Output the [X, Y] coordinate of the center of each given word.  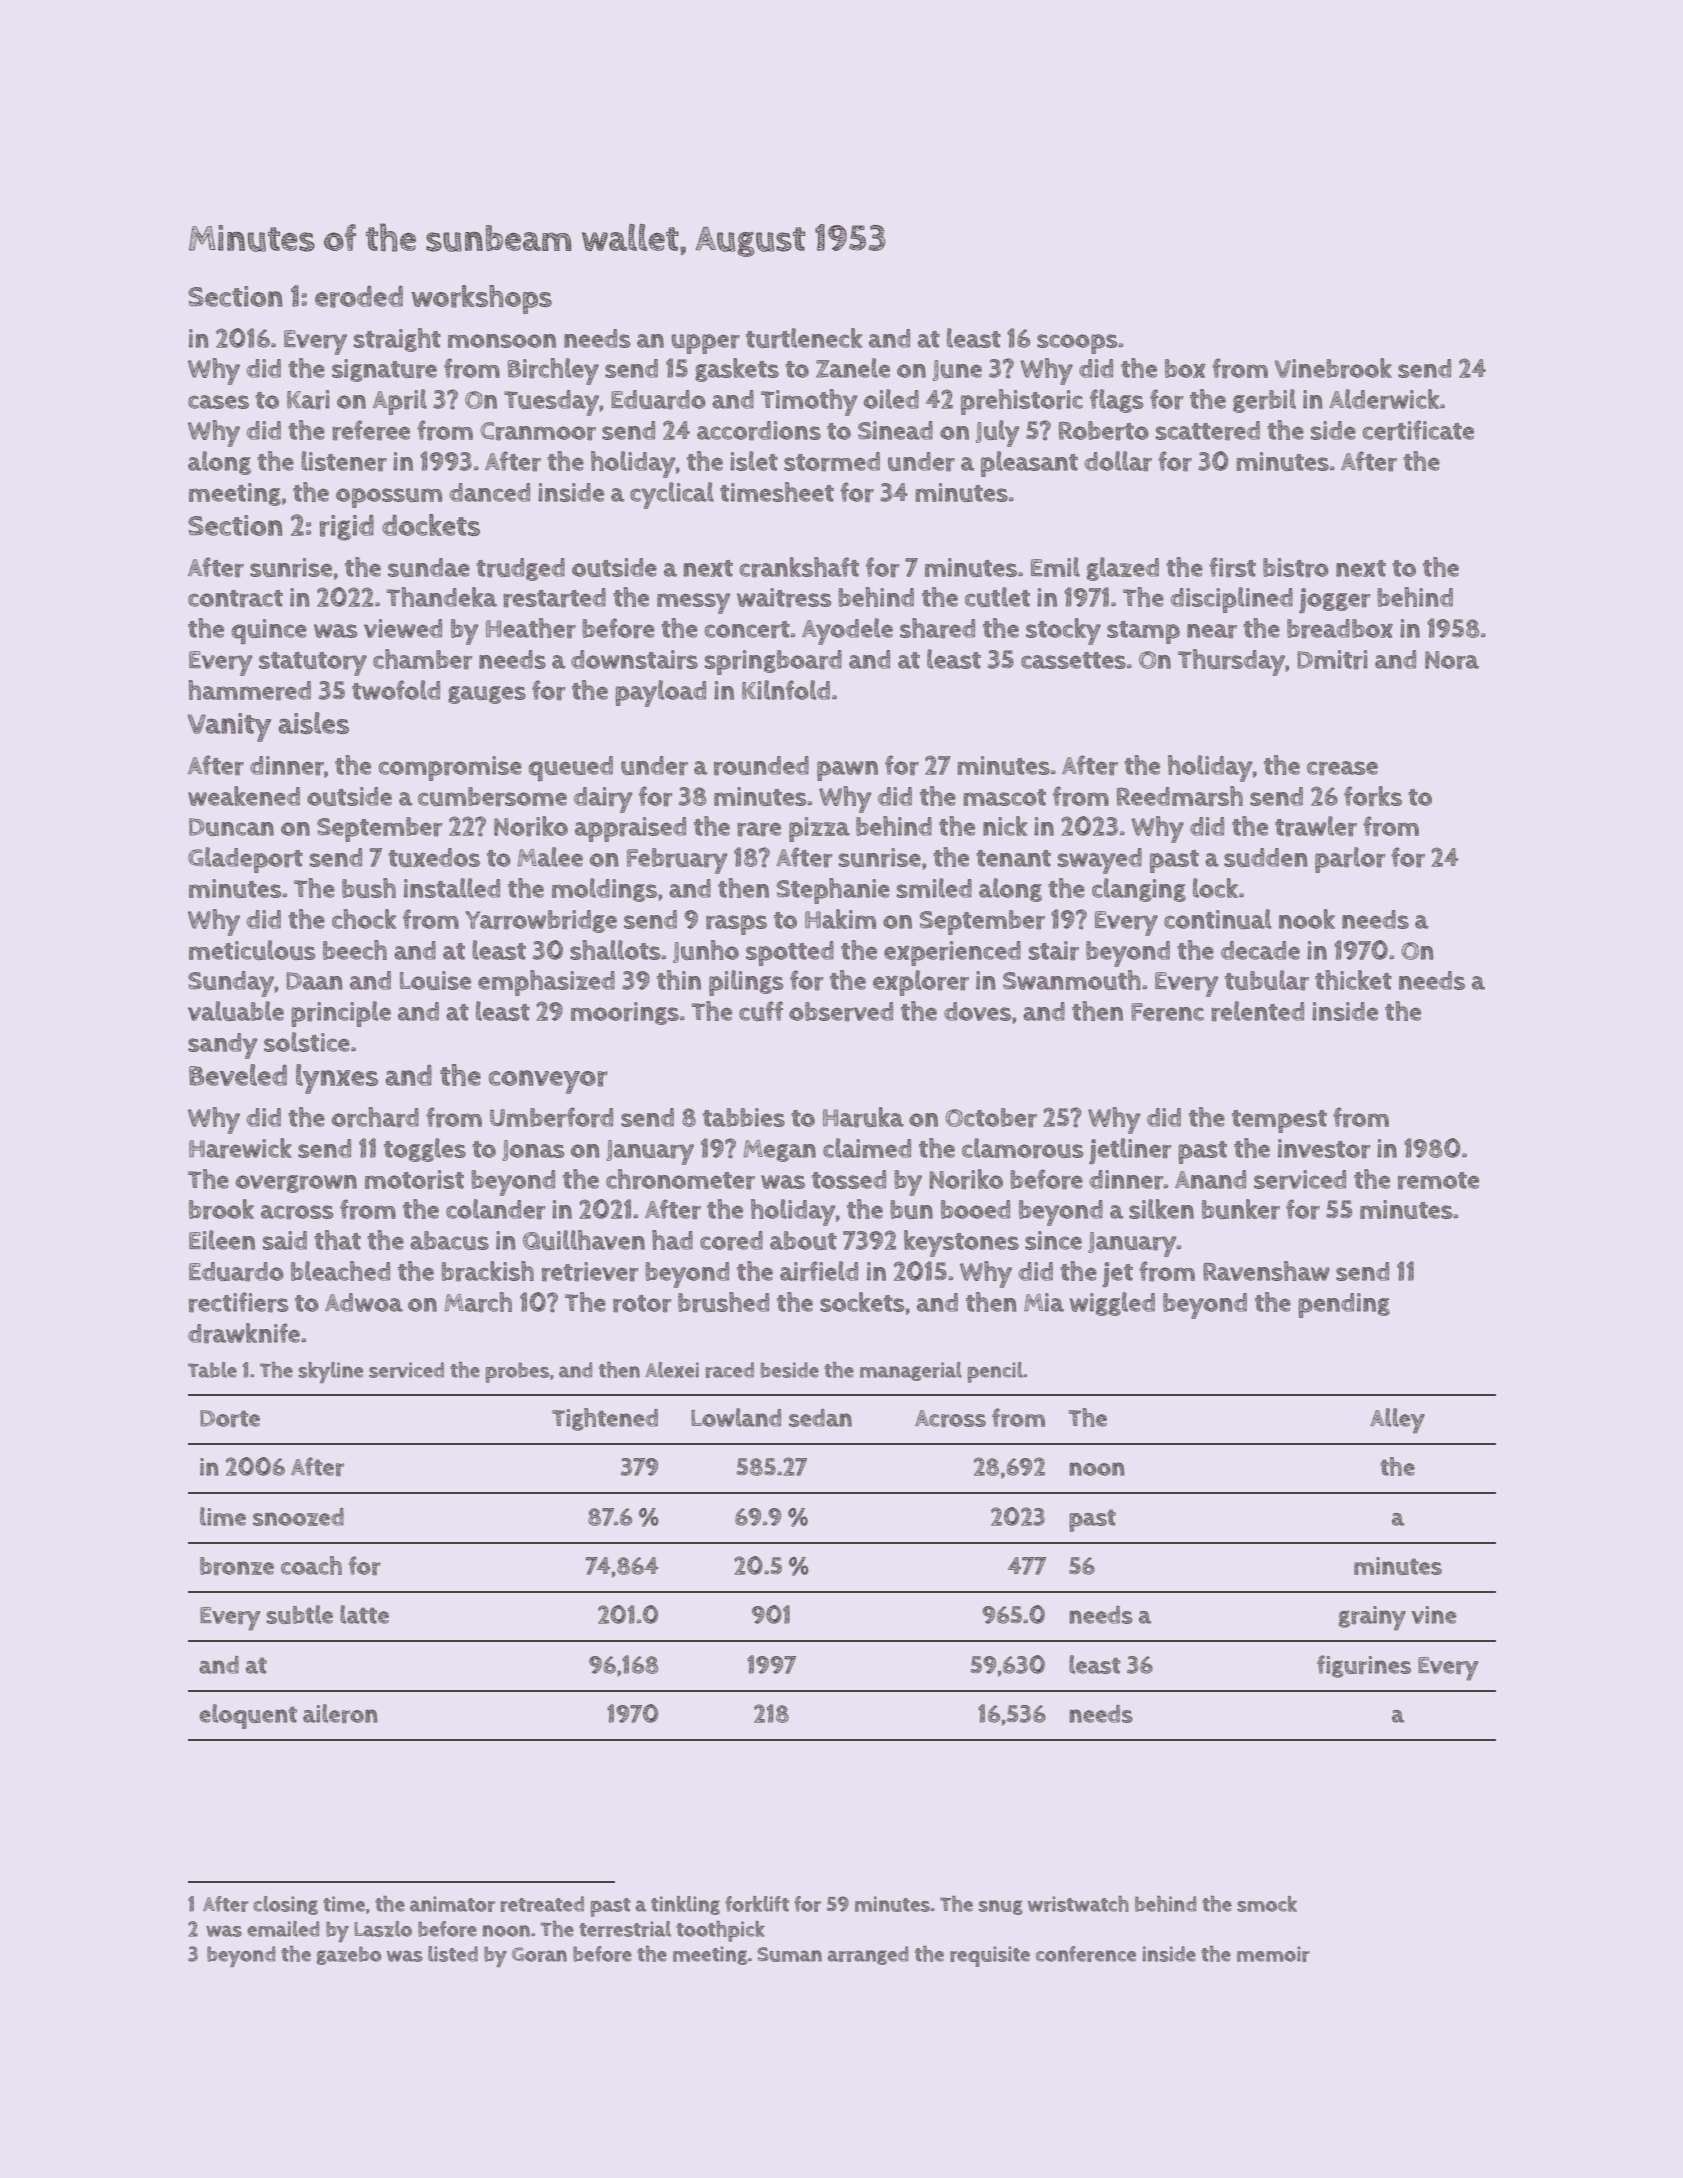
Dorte [230, 1419]
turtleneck [804, 338]
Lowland [736, 1417]
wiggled [1112, 1304]
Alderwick [1384, 399]
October [991, 1118]
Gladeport [245, 860]
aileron [340, 1714]
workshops [481, 299]
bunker [1241, 1209]
